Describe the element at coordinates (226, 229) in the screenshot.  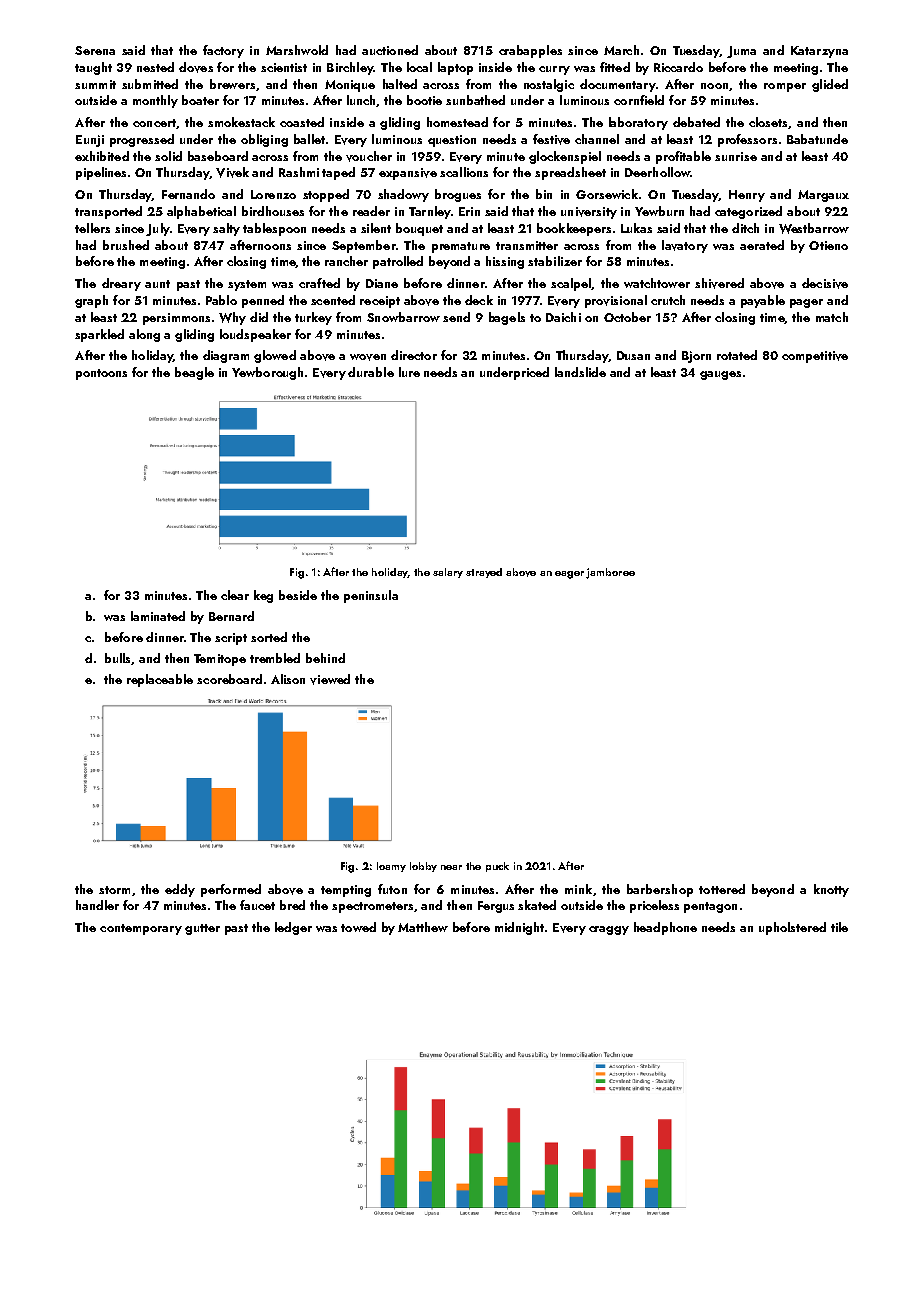
I see `salty` at that location.
